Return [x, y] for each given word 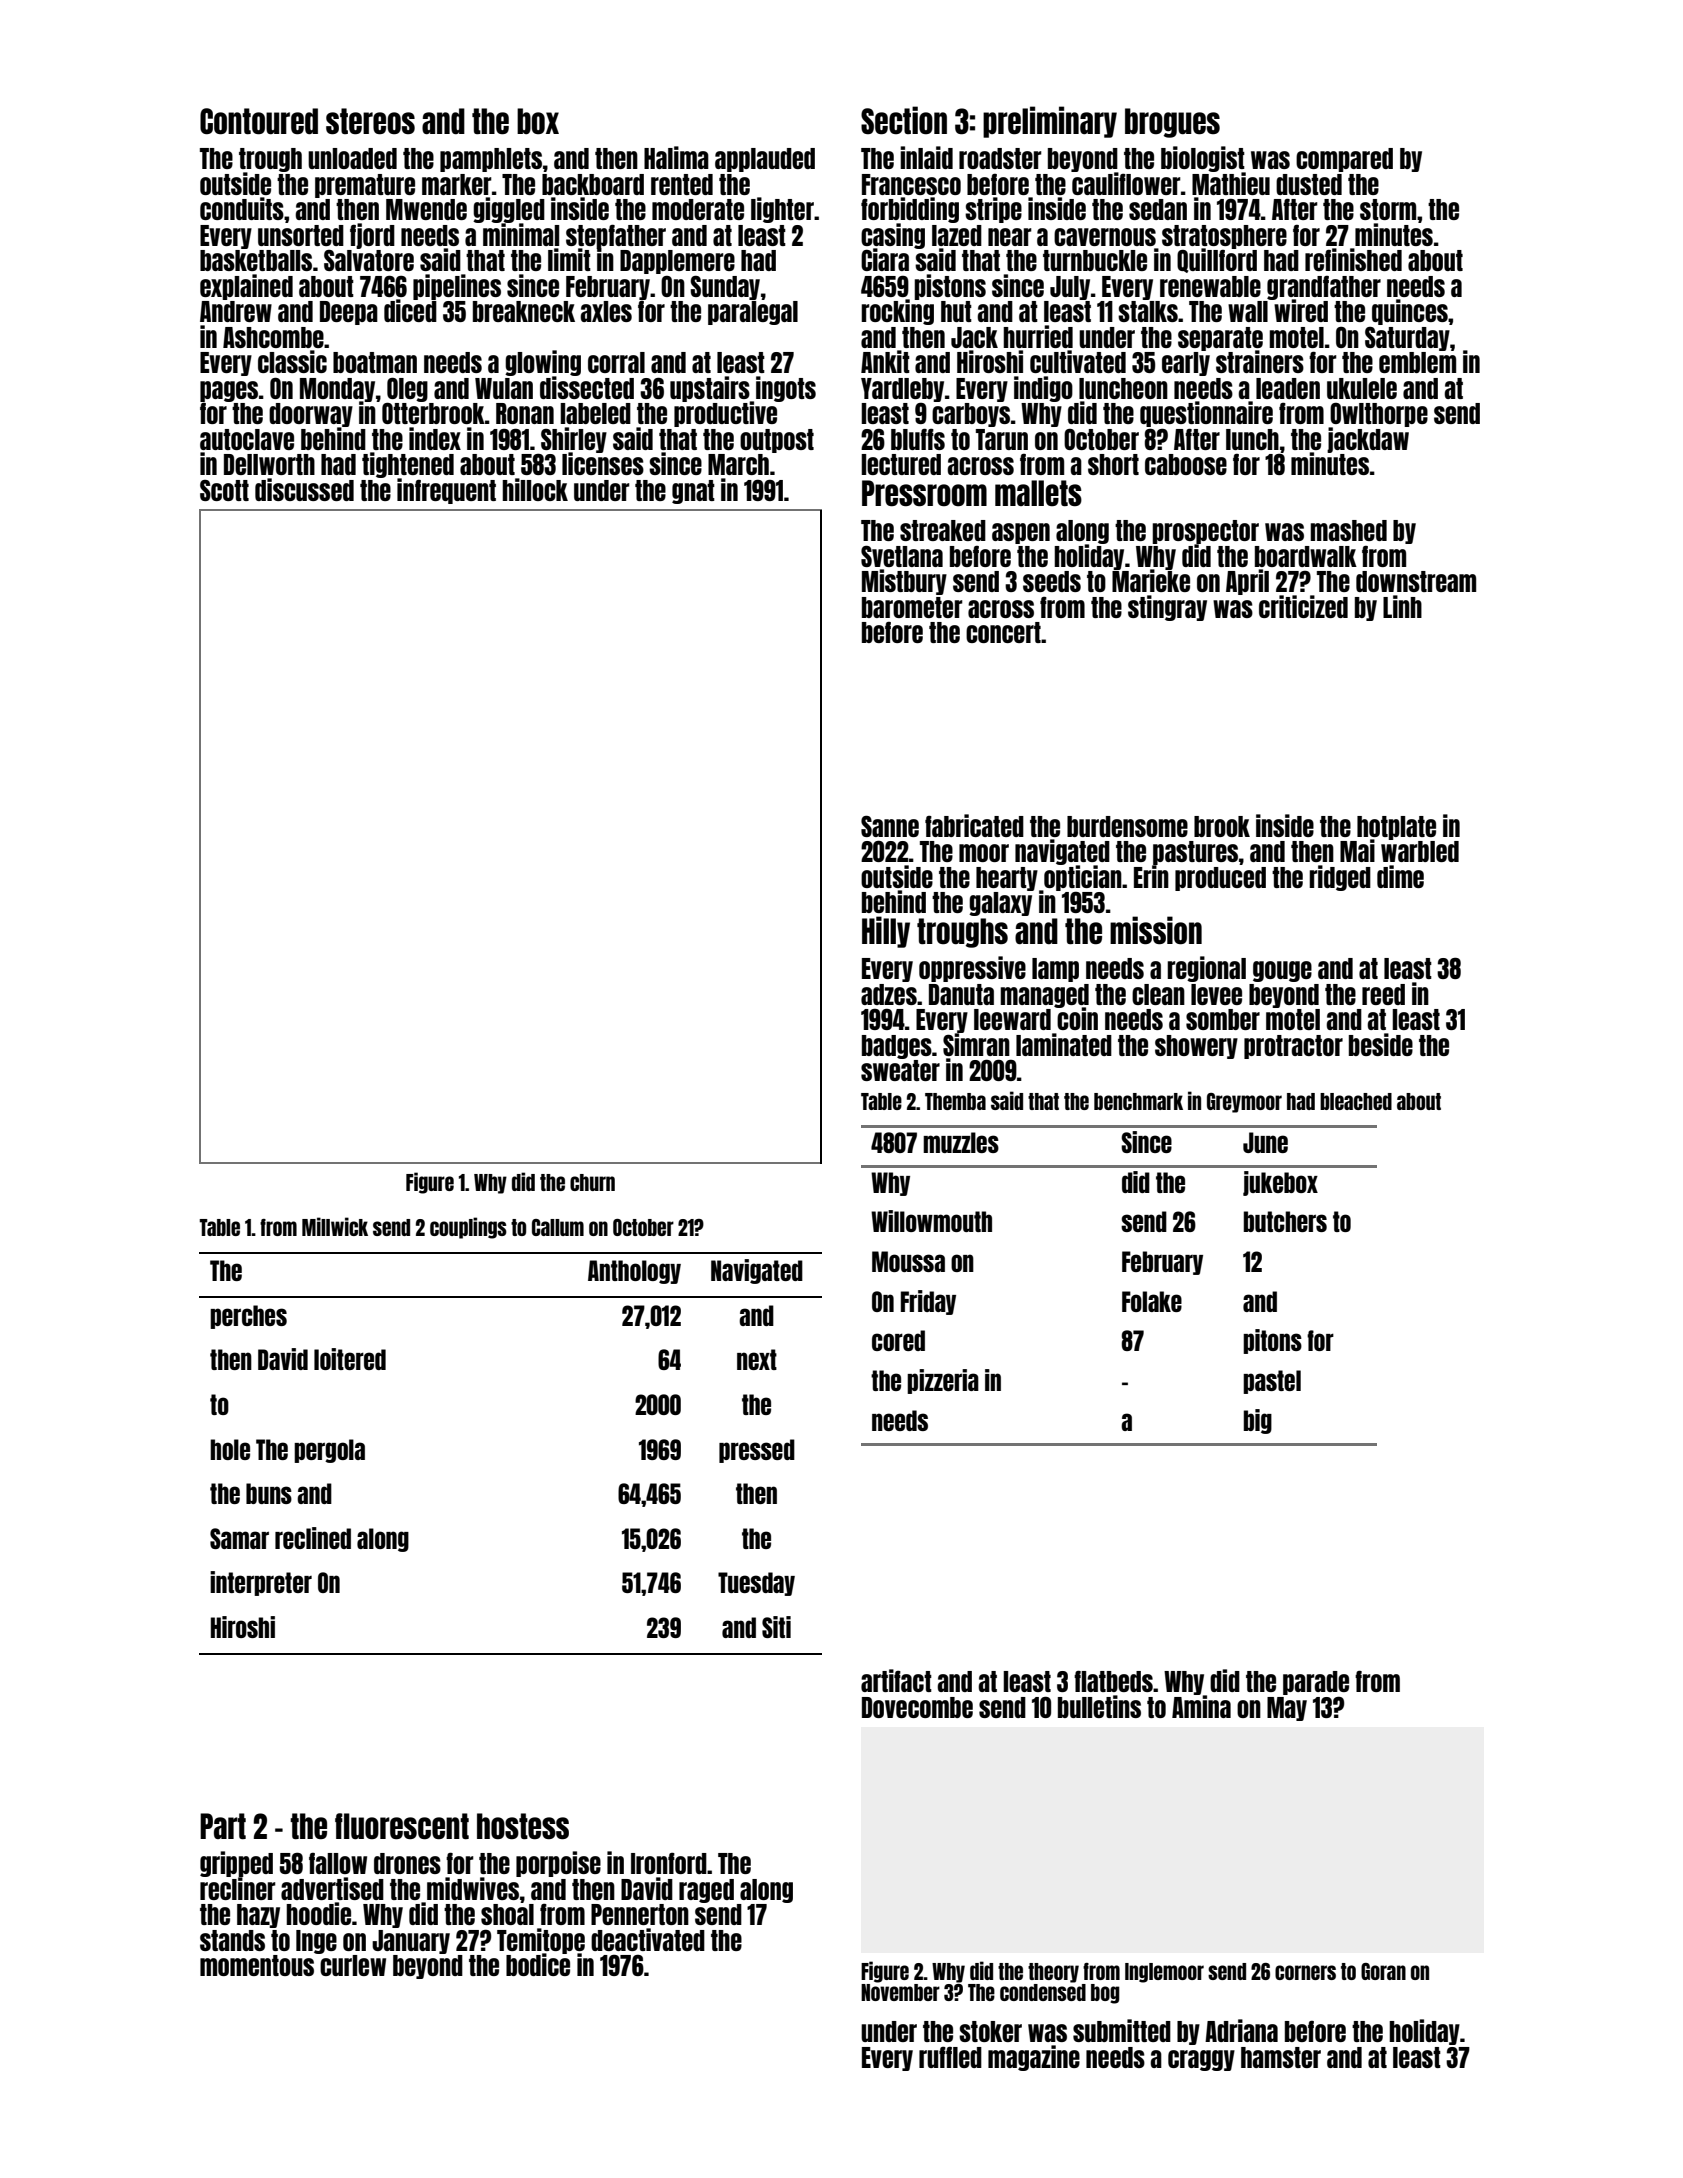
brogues [1172, 123]
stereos [370, 121]
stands [232, 1940]
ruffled [950, 2057]
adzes [889, 994]
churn [592, 1182]
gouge [1282, 971]
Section [904, 120]
